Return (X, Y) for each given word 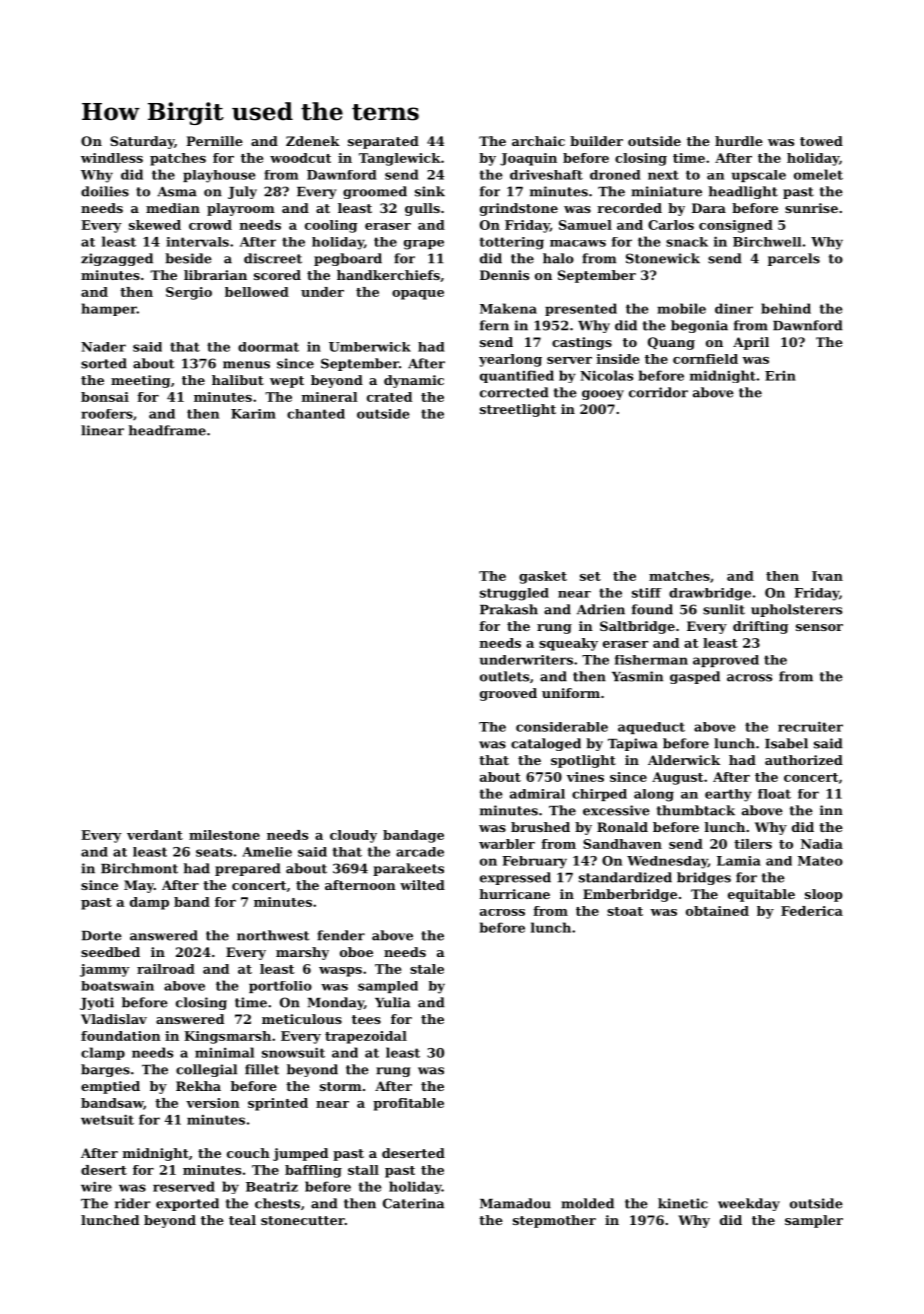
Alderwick (684, 760)
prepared (248, 869)
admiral (537, 794)
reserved (184, 1186)
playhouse (219, 176)
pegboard (348, 259)
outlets (504, 676)
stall (363, 1170)
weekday (749, 1204)
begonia (699, 326)
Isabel (786, 743)
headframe (167, 430)
